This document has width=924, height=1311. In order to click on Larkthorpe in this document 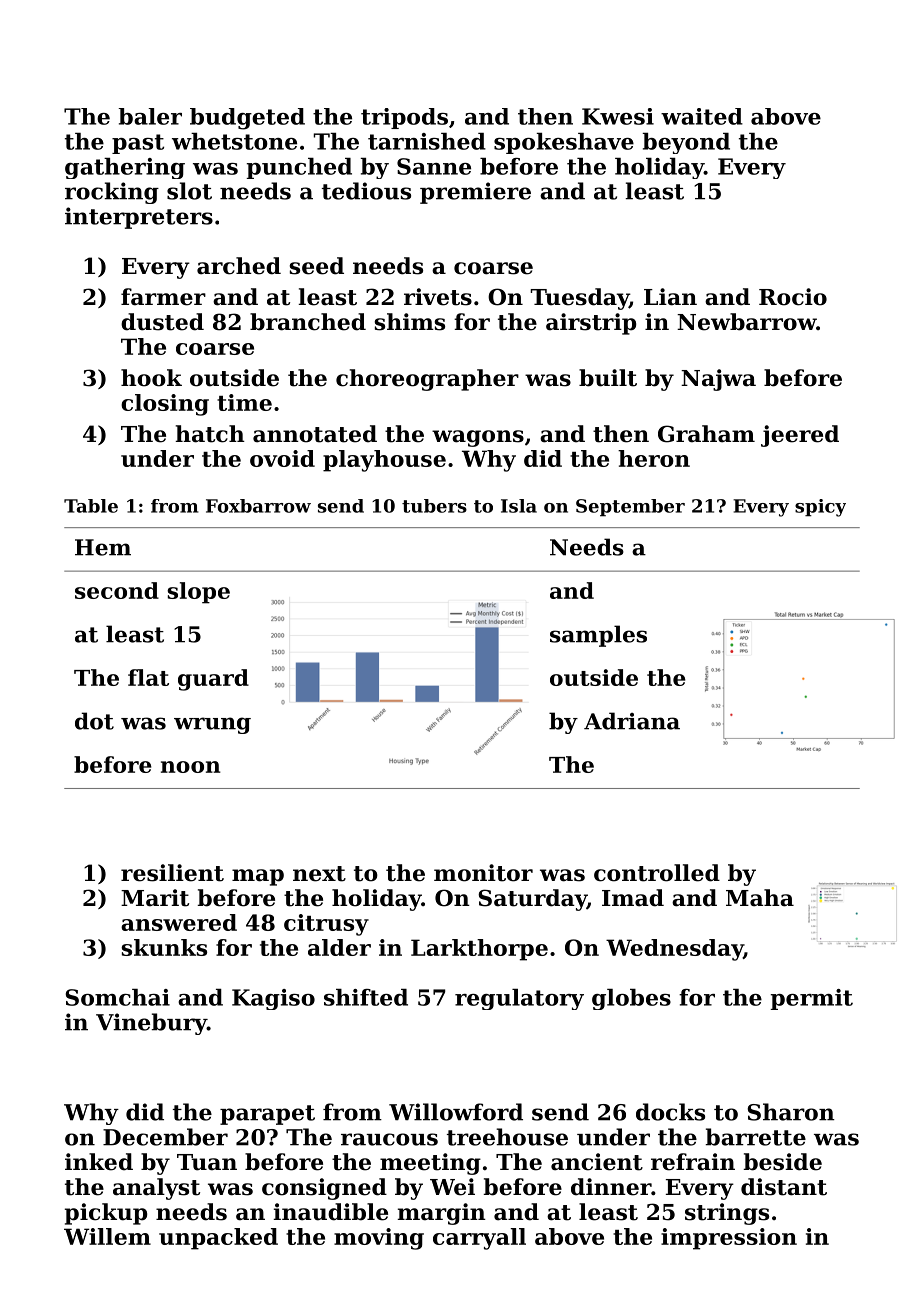, I will do `click(479, 950)`.
